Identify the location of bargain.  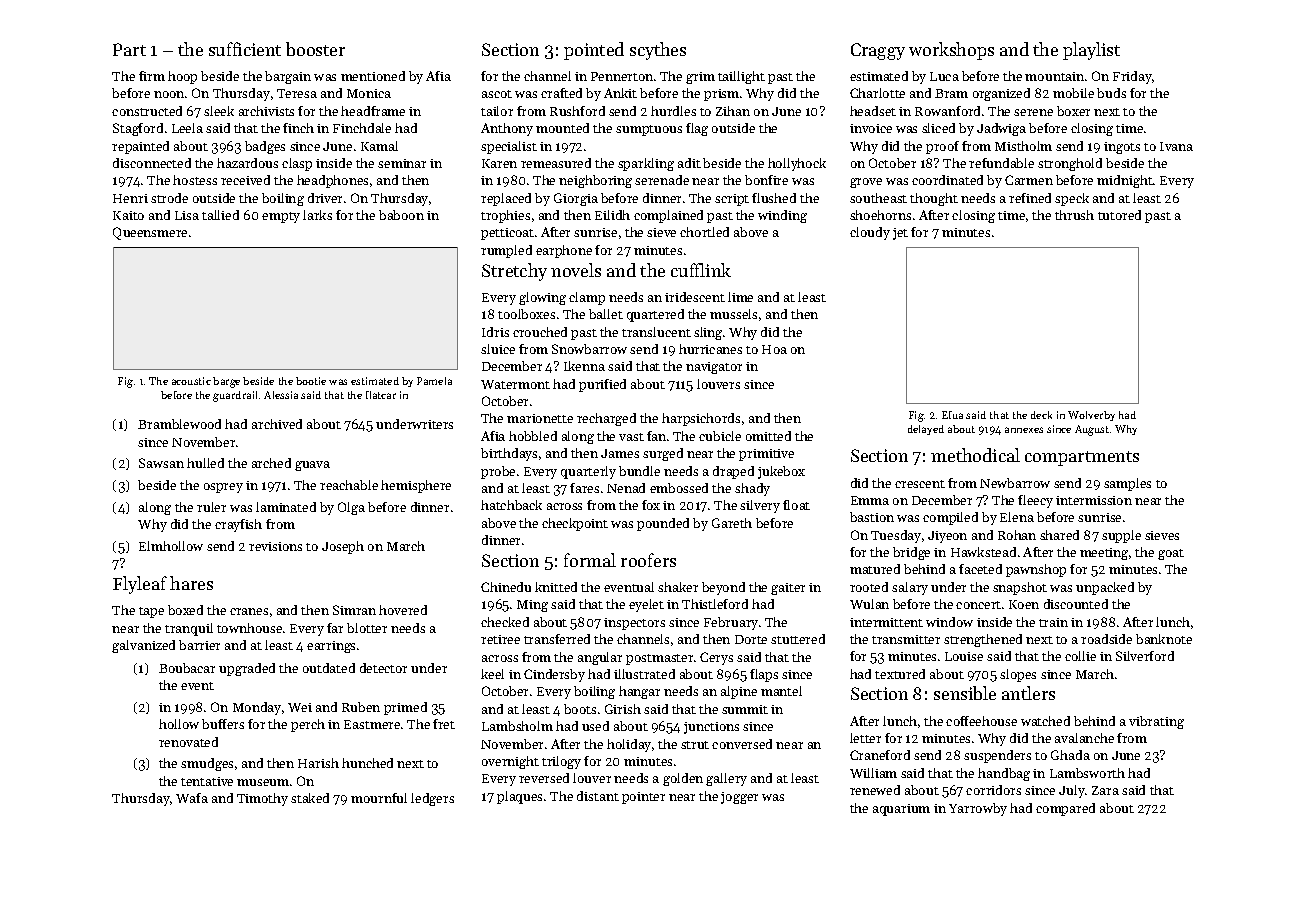
(288, 77).
